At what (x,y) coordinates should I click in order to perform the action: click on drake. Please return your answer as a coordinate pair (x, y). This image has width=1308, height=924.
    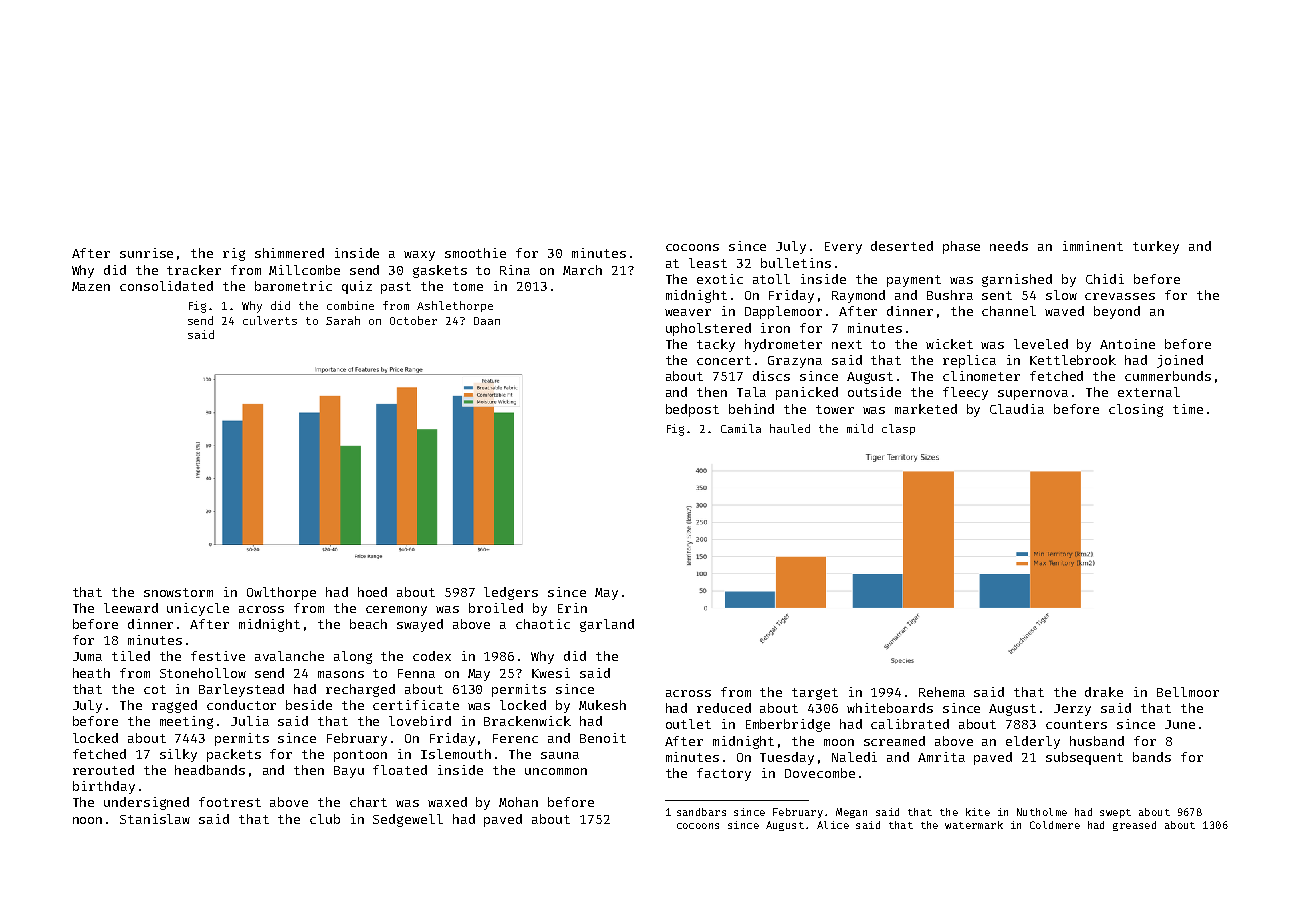
    Looking at the image, I should click on (1104, 692).
